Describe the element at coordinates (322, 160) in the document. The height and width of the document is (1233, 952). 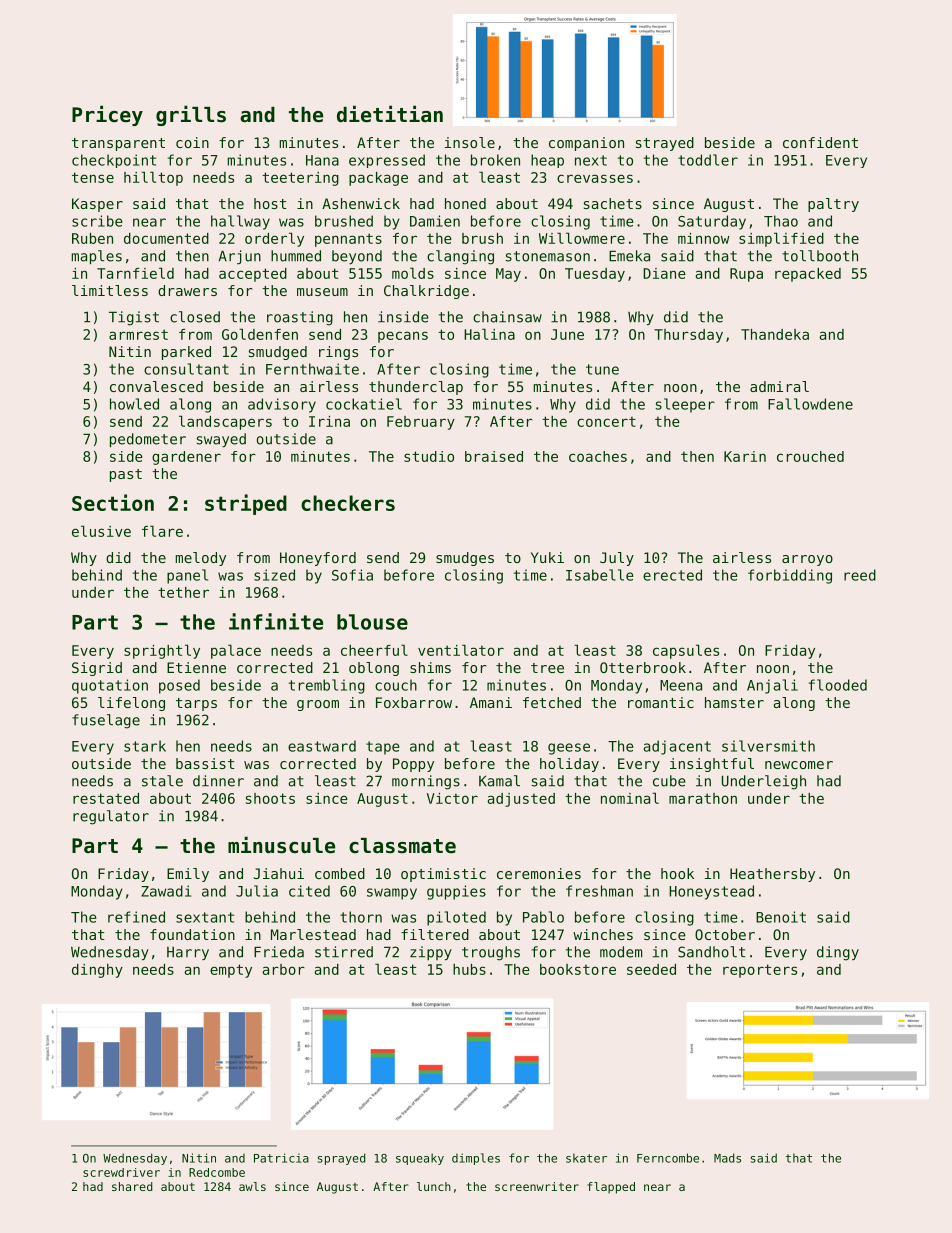
I see `Hana` at that location.
